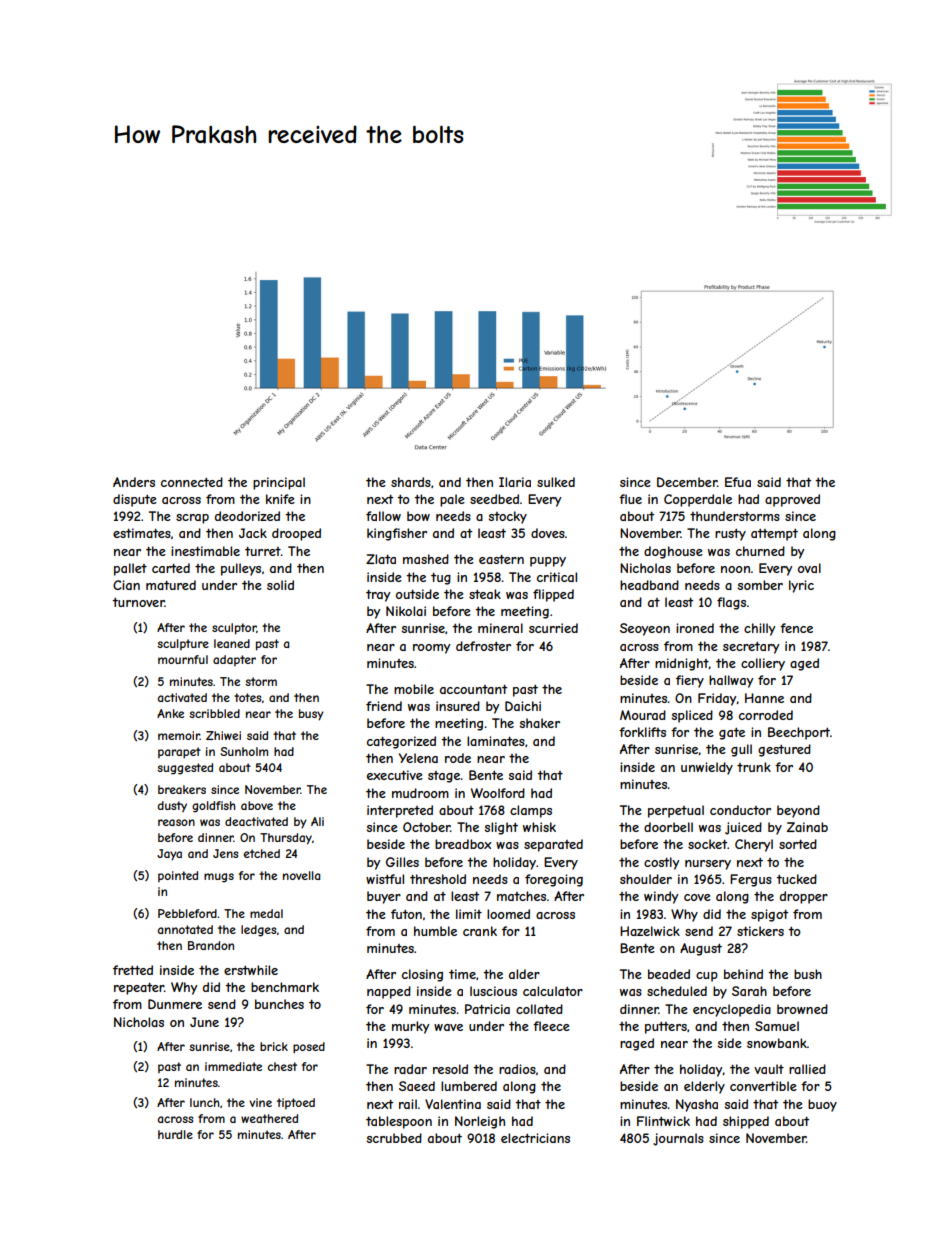 The image size is (952, 1233). What do you see at coordinates (798, 811) in the image?
I see `beyond` at bounding box center [798, 811].
